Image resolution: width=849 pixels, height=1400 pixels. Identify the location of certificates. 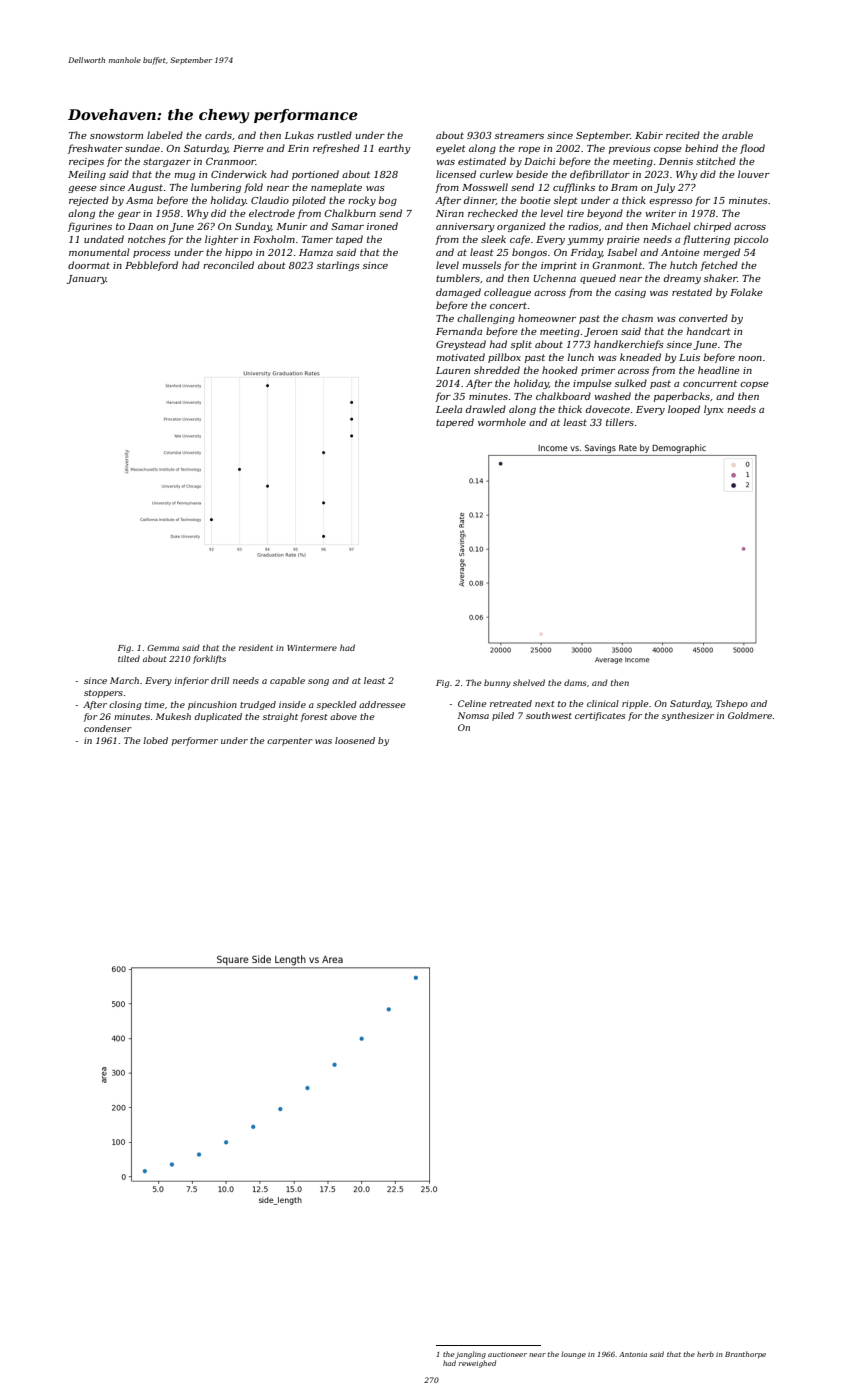
(600, 716).
